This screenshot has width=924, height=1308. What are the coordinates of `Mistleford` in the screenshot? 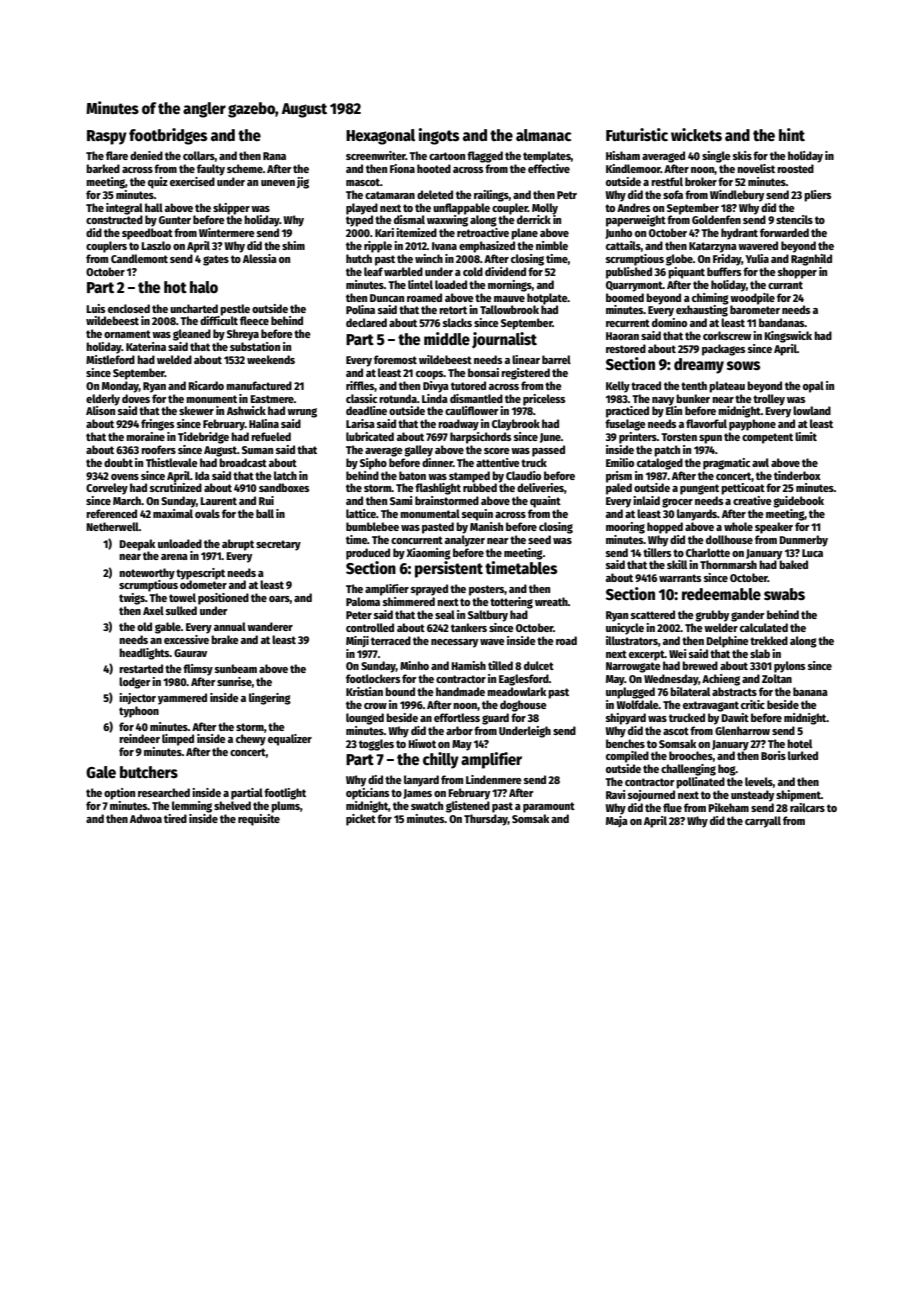 It's located at (110, 359).
